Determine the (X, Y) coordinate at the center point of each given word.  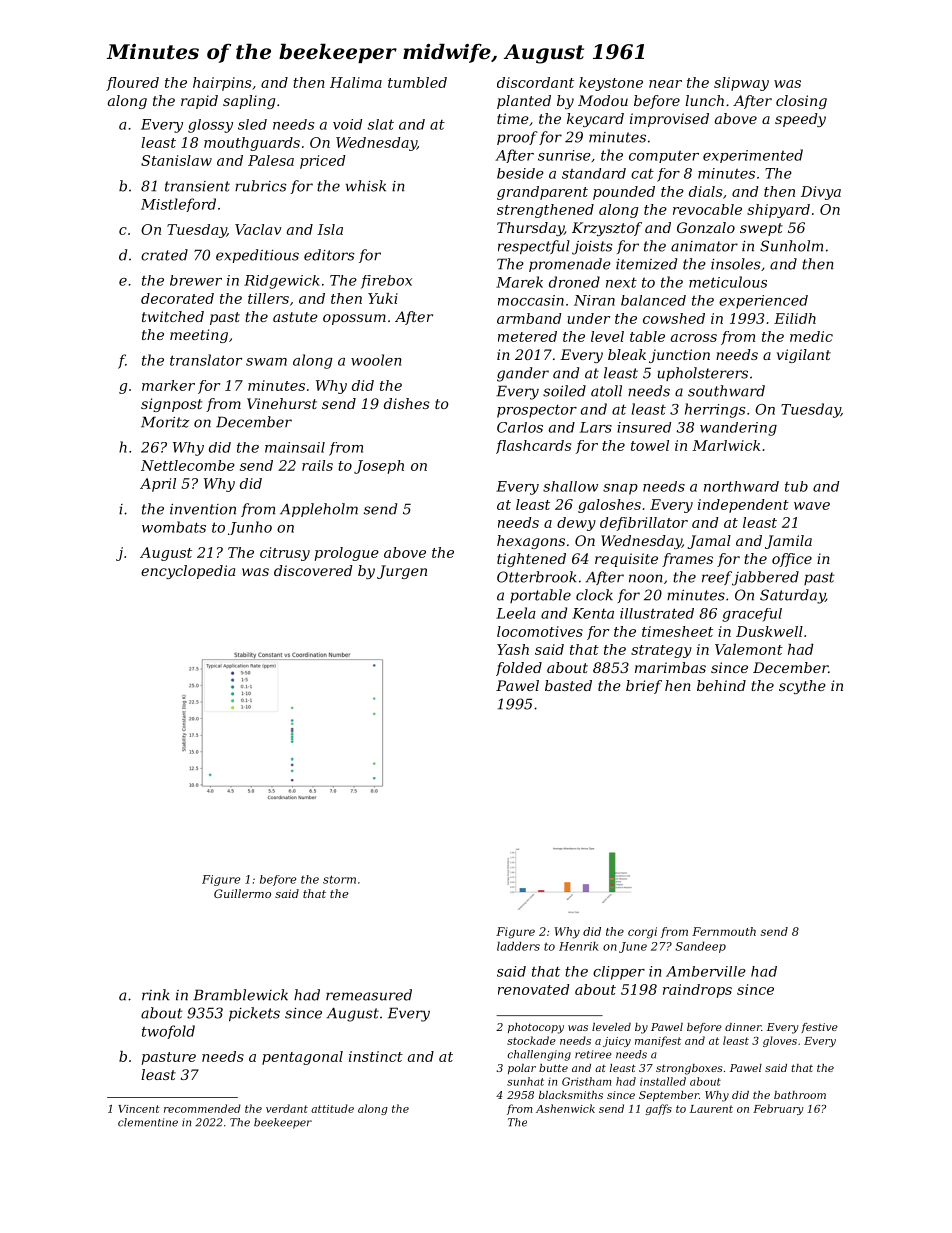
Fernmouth (724, 931)
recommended (202, 1108)
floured (132, 84)
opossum (354, 319)
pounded (624, 193)
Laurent (711, 1109)
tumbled (417, 82)
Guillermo (242, 893)
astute (295, 317)
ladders (518, 946)
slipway (741, 84)
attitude (332, 1108)
